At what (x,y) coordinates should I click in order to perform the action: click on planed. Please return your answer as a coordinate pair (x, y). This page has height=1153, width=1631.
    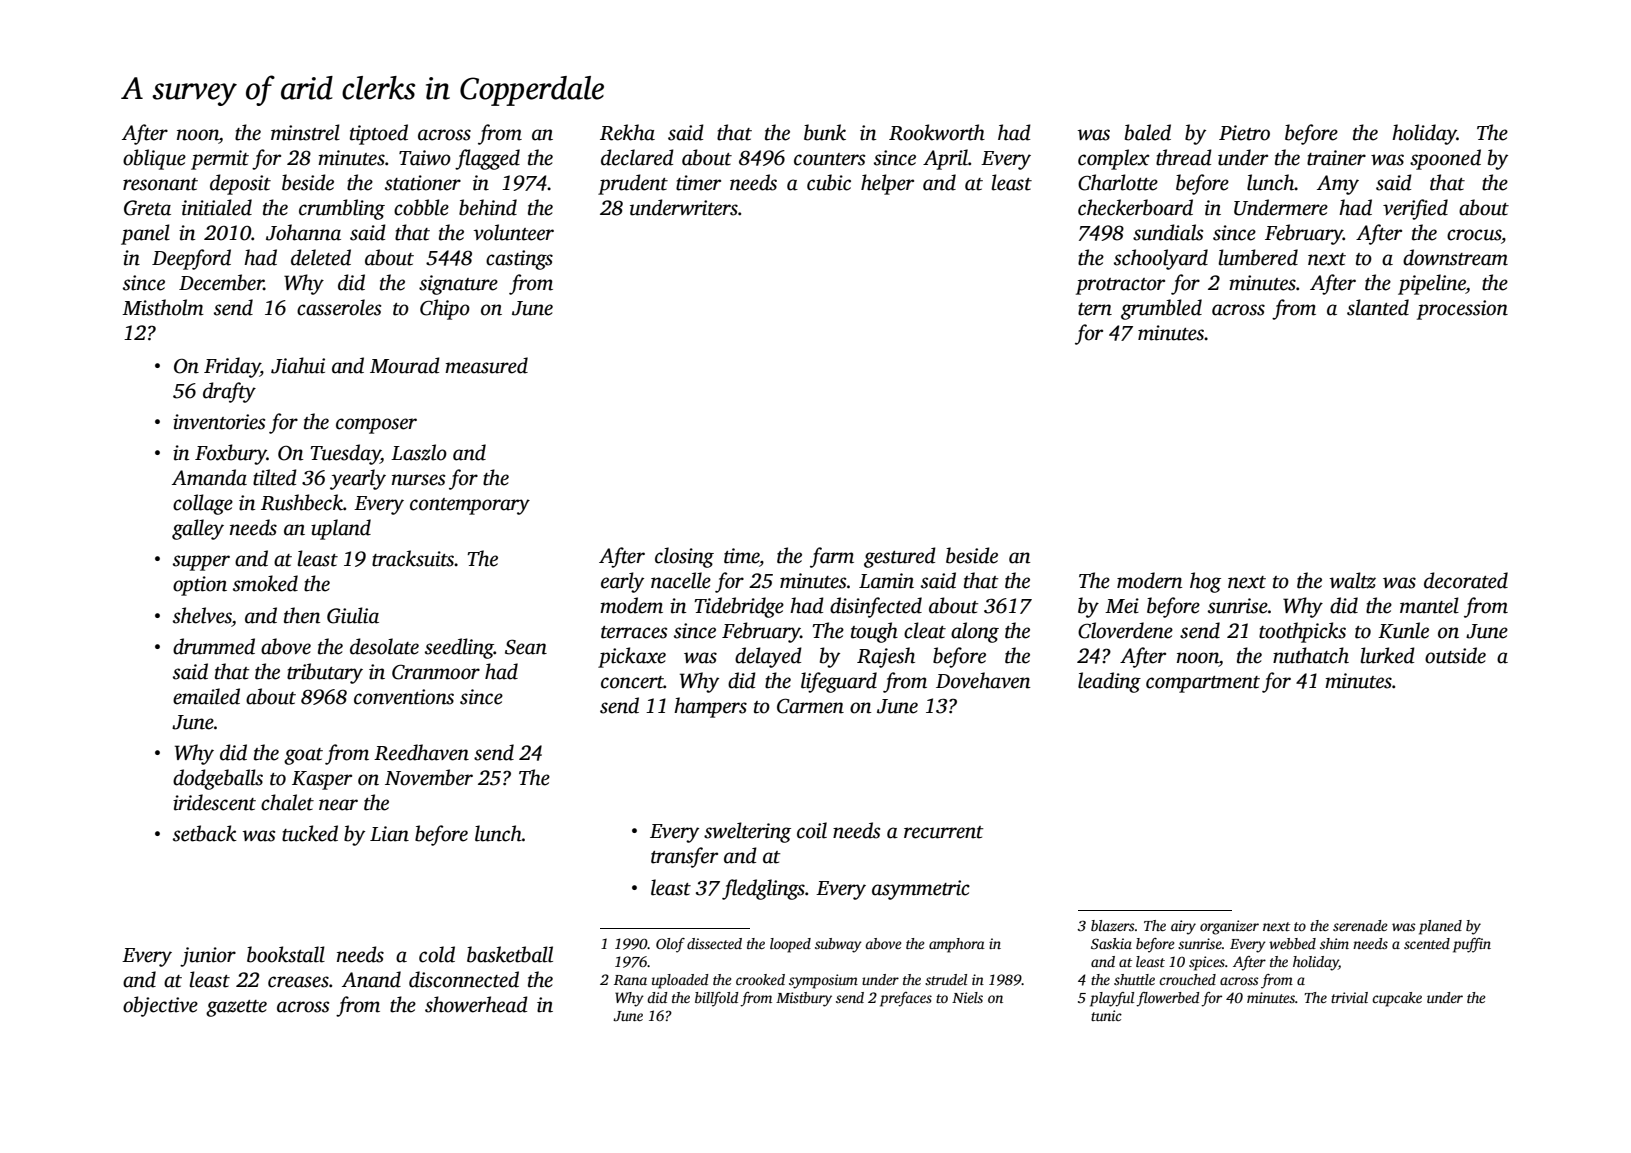
    Looking at the image, I should click on (1440, 927).
